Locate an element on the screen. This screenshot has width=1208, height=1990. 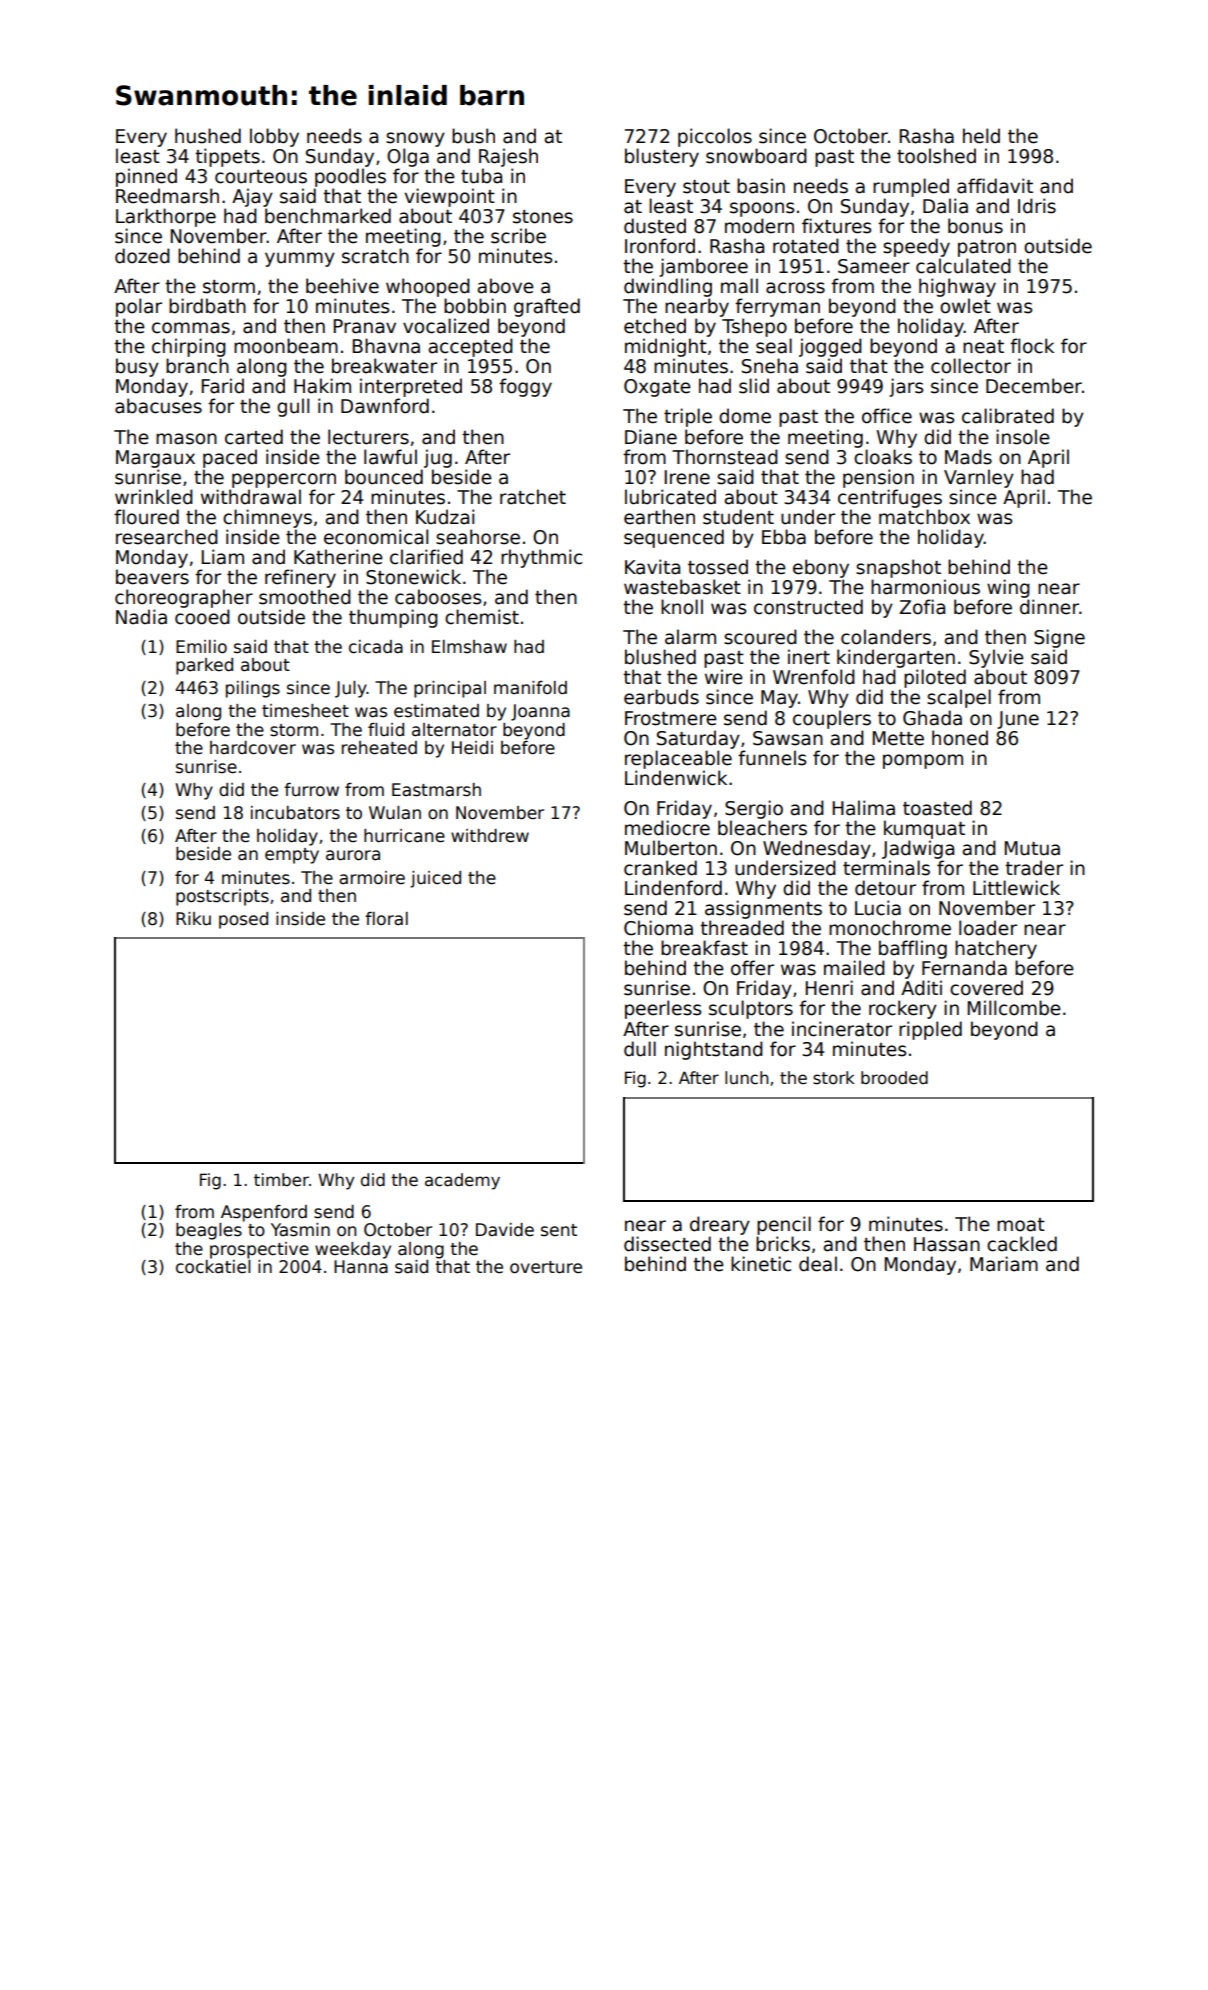
incubators is located at coordinates (295, 813).
